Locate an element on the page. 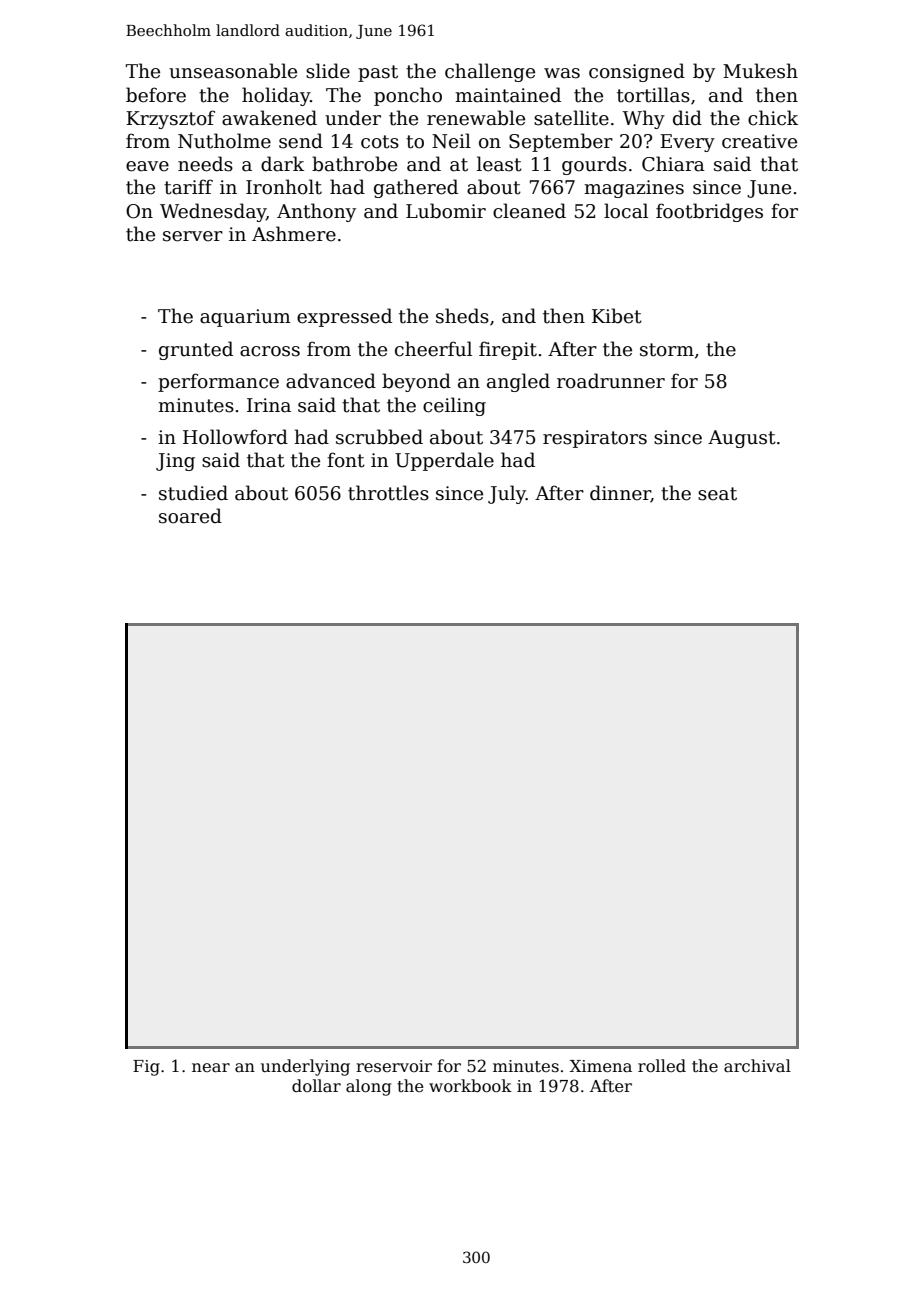 This document has height=1311, width=924. Mukesh is located at coordinates (760, 71).
